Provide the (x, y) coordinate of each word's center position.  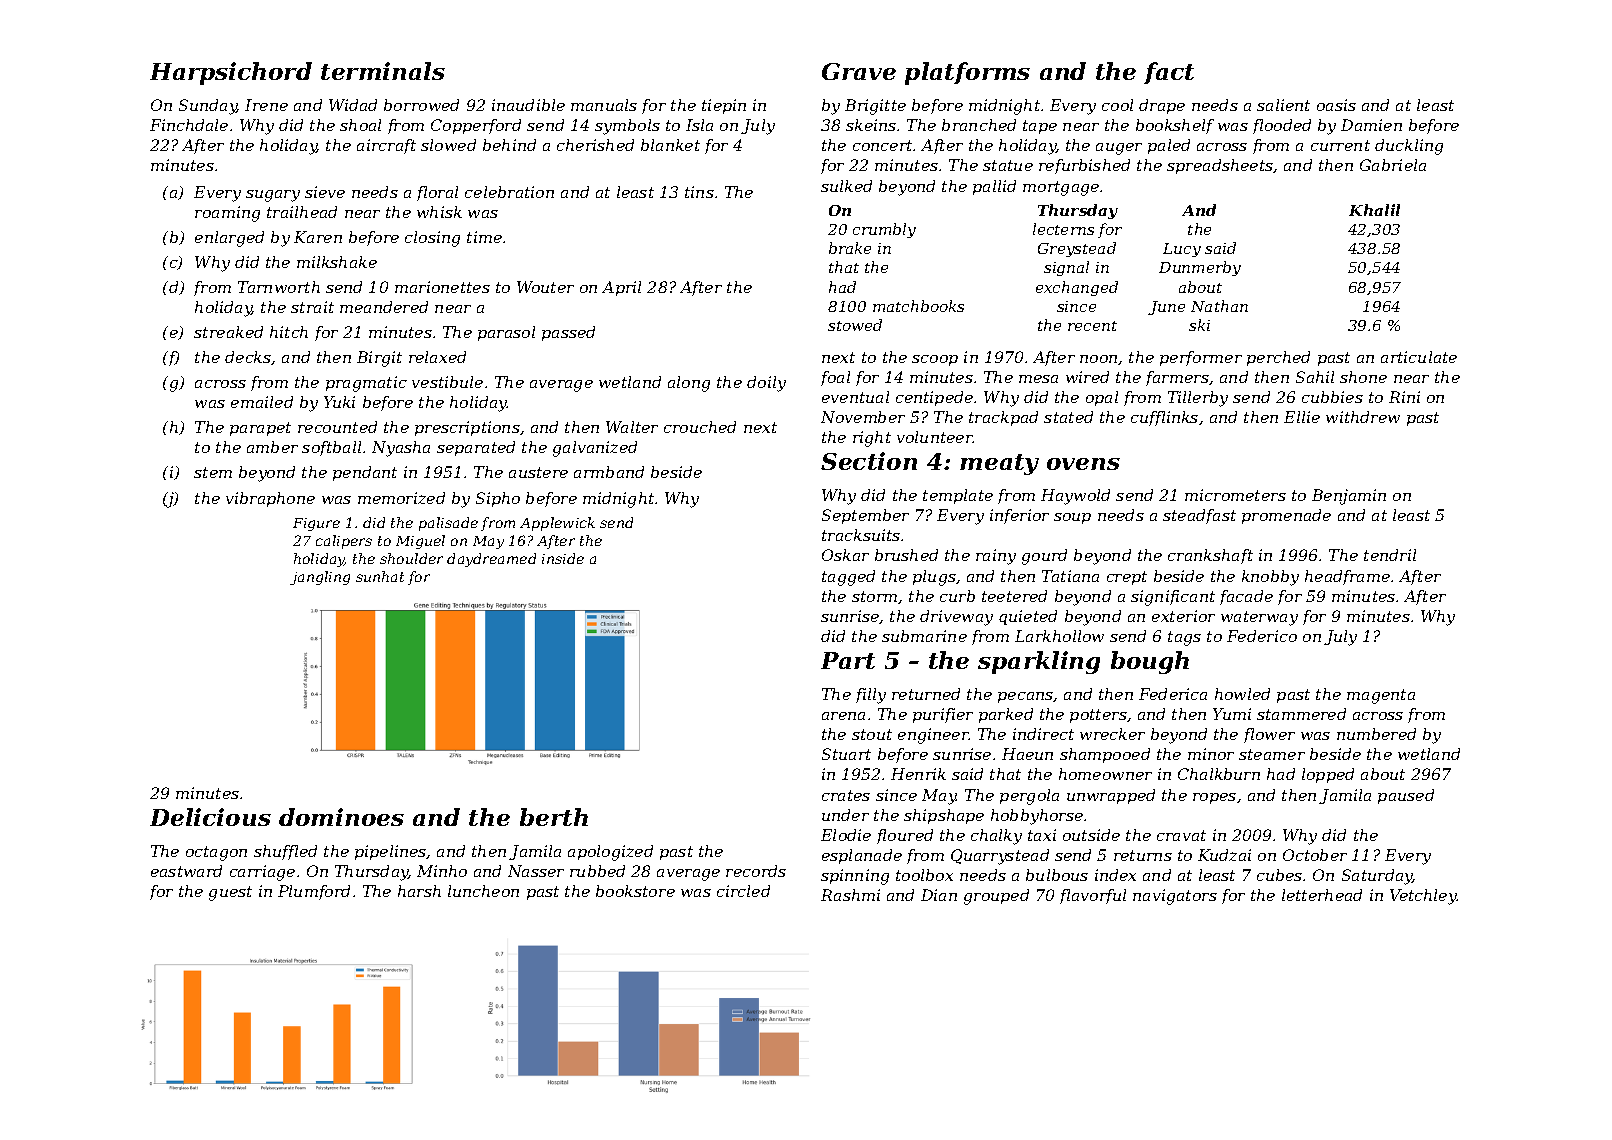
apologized (610, 853)
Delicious (210, 817)
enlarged (229, 239)
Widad (353, 105)
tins (699, 192)
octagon (216, 853)
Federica (1173, 694)
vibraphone (270, 499)
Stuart (846, 754)
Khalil (1374, 210)
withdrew (1363, 417)
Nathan (1219, 306)
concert (883, 145)
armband (609, 472)
